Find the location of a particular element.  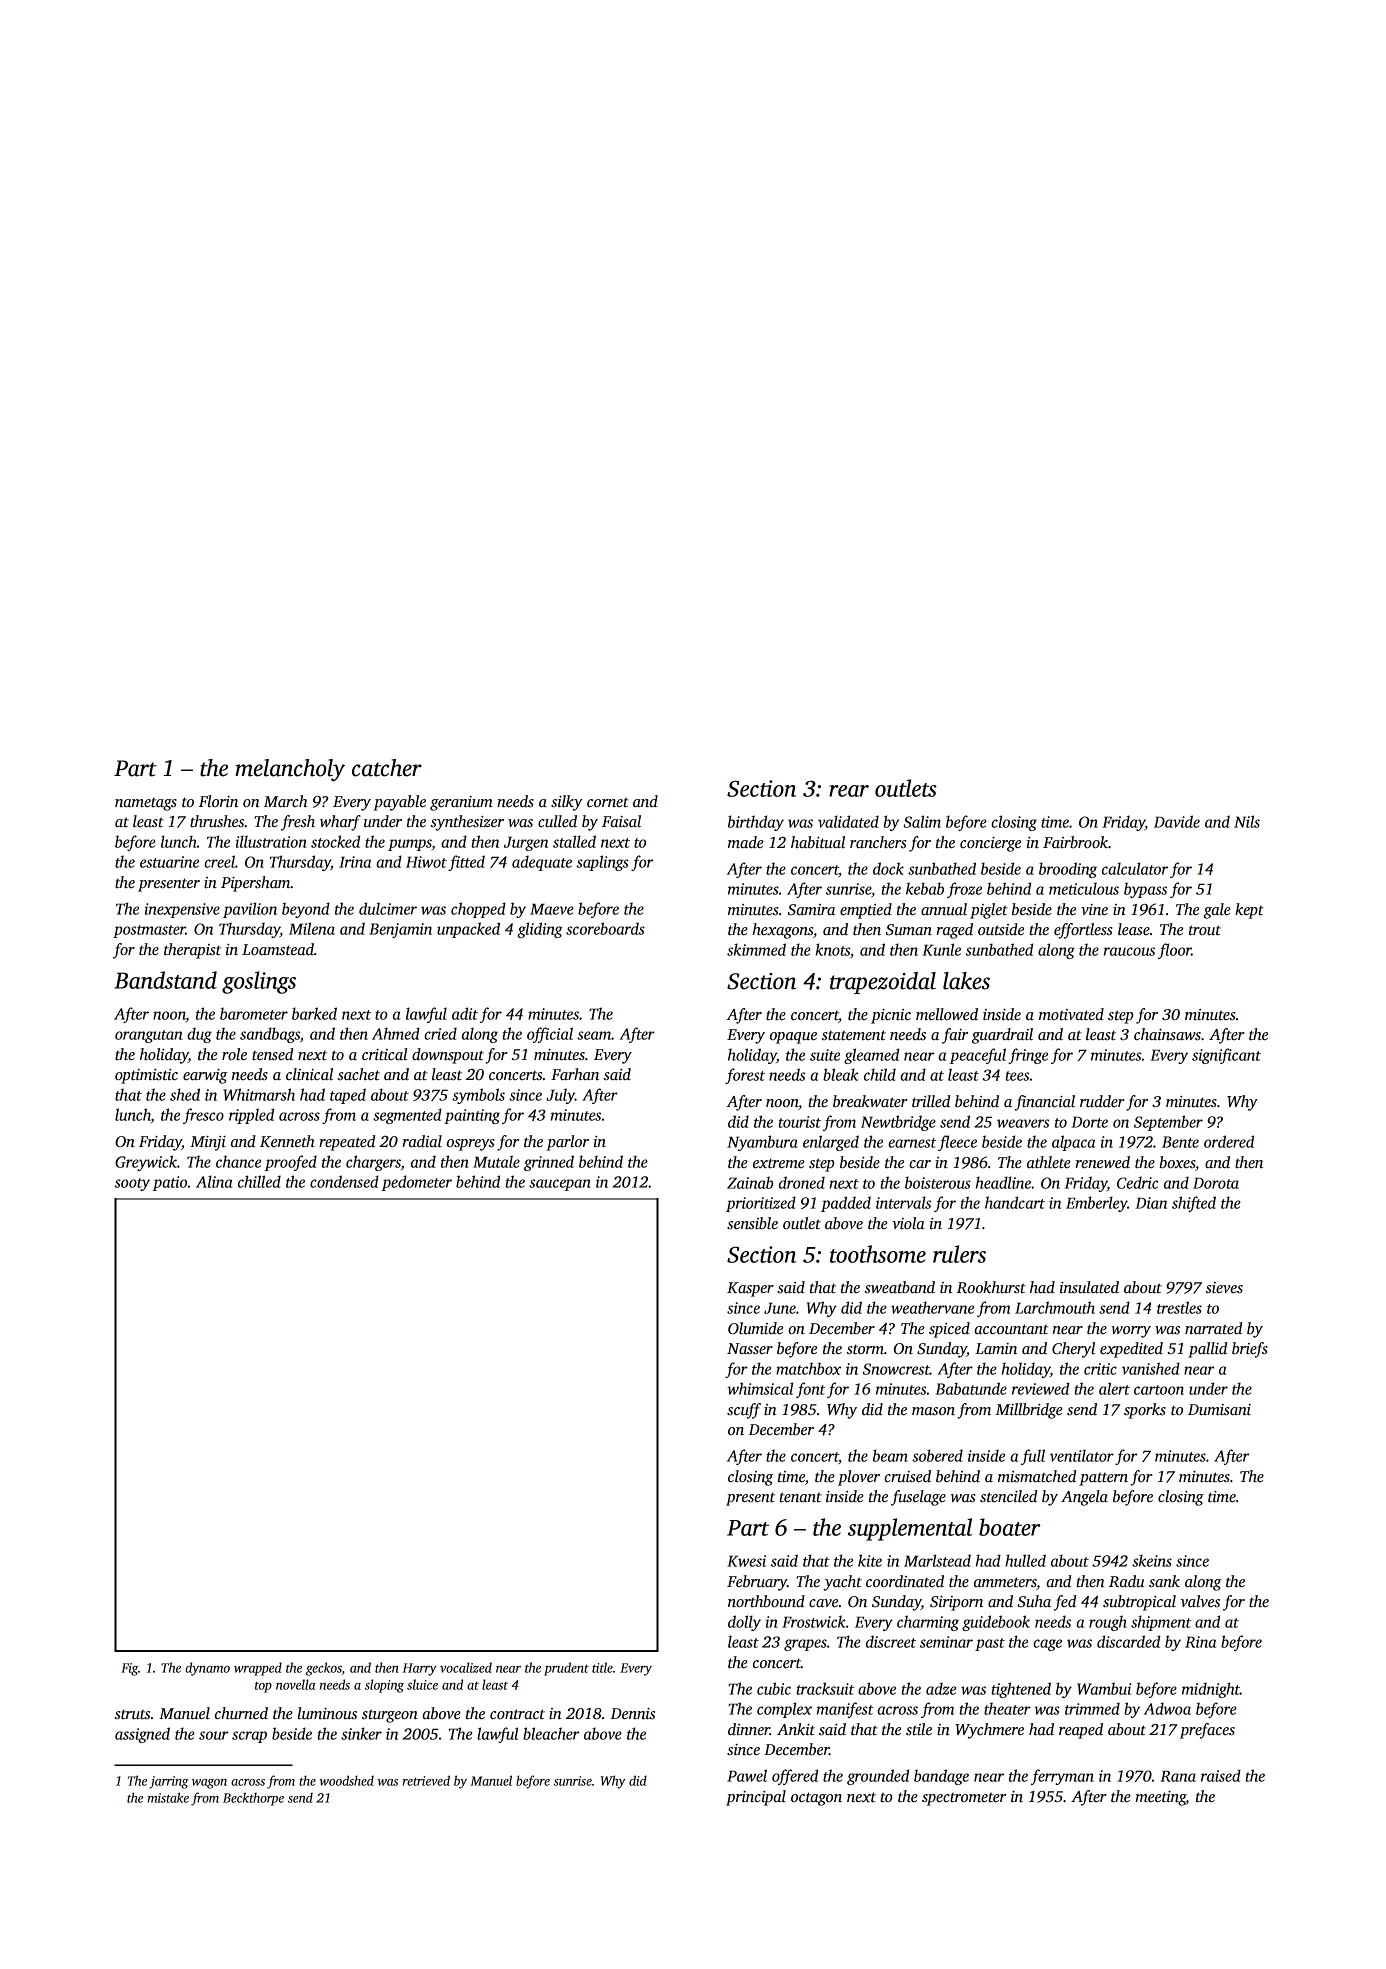

title is located at coordinates (602, 1667).
